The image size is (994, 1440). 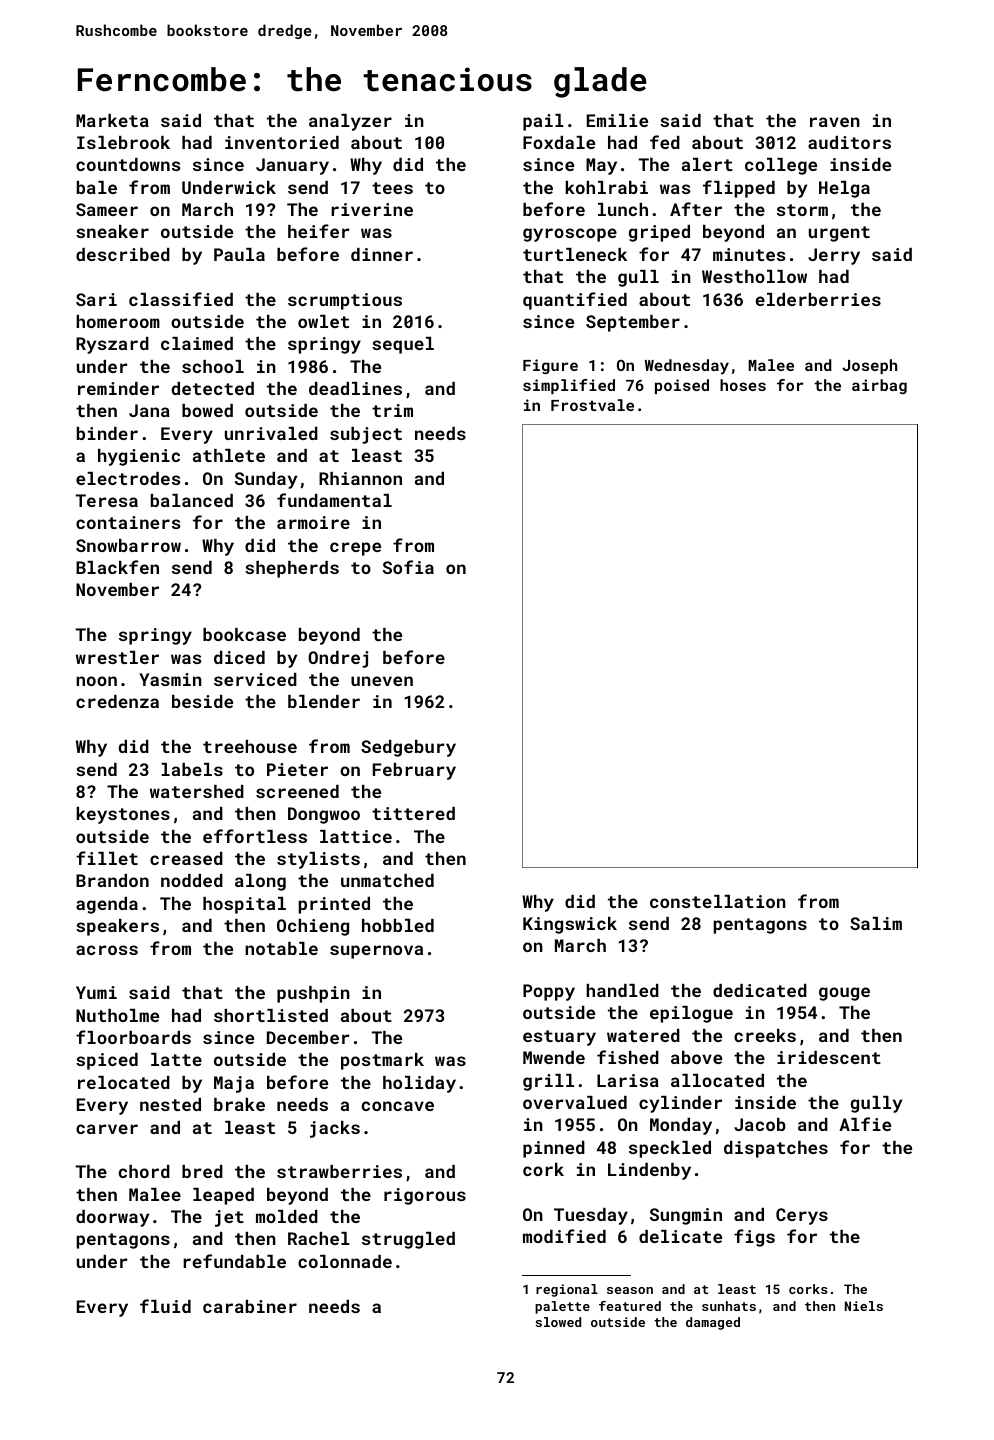 I want to click on struggled, so click(x=408, y=1240).
